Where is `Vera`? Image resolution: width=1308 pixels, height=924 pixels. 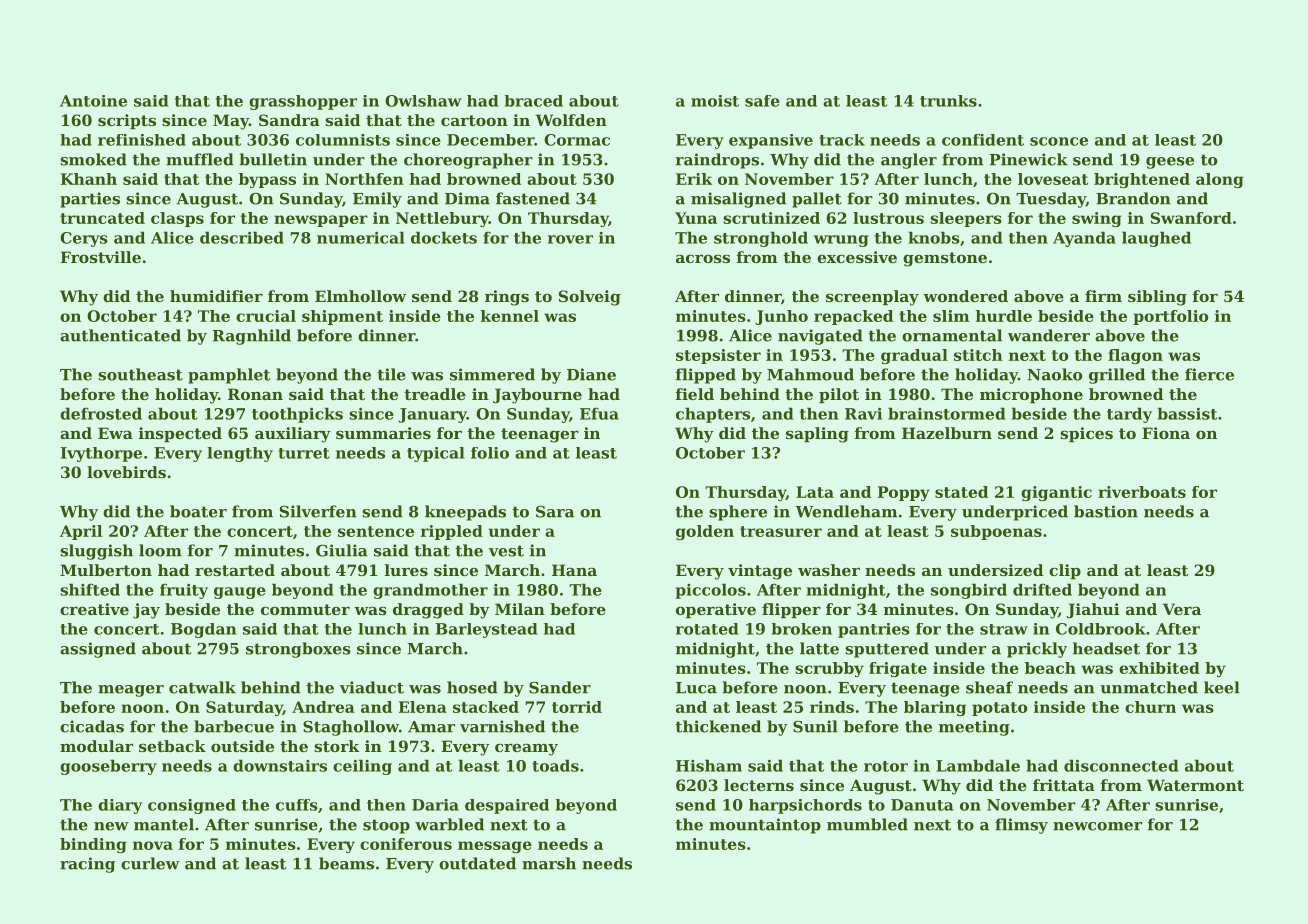
Vera is located at coordinates (1182, 609).
